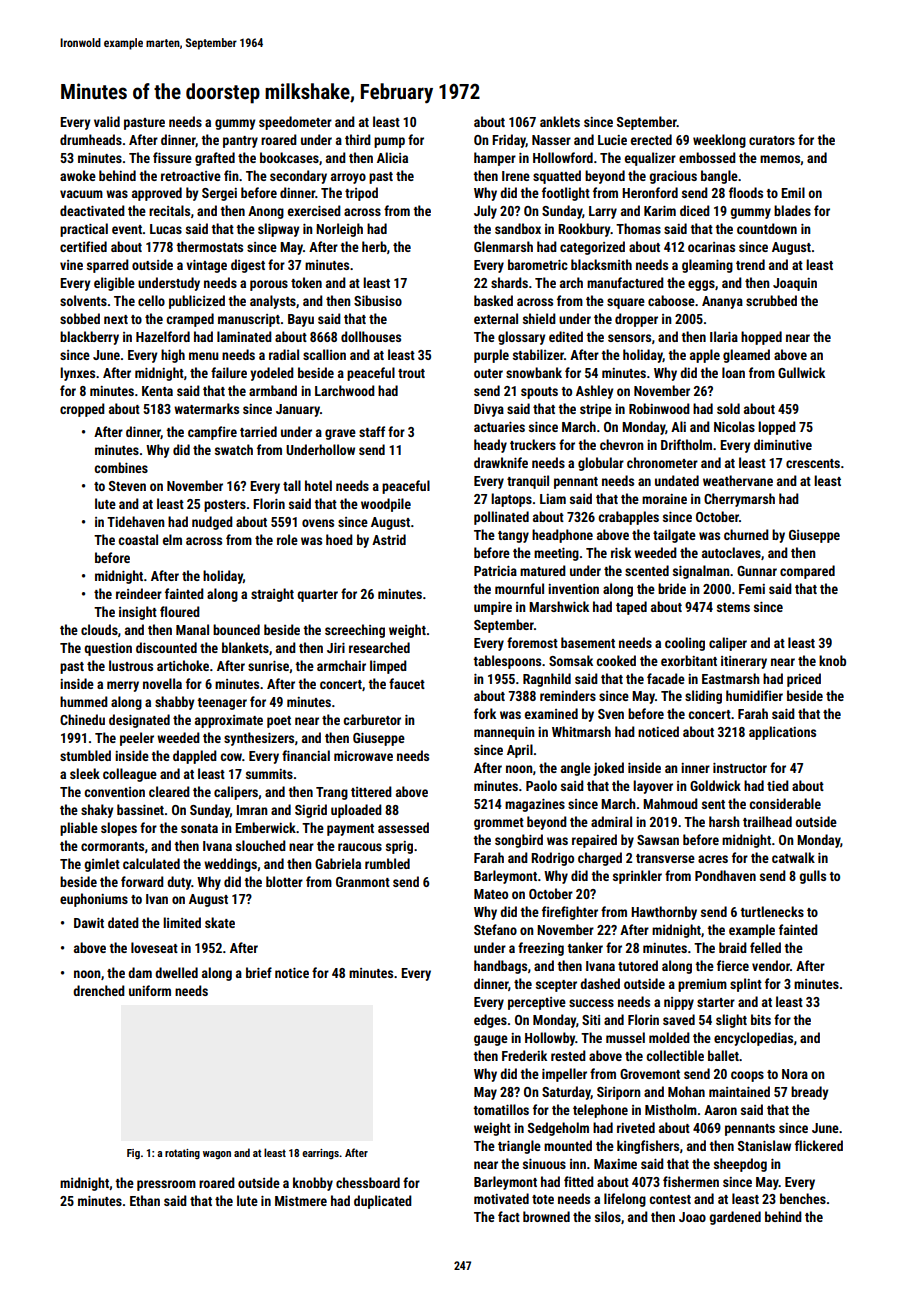 The image size is (908, 1316). What do you see at coordinates (259, 972) in the document?
I see `brief` at bounding box center [259, 972].
